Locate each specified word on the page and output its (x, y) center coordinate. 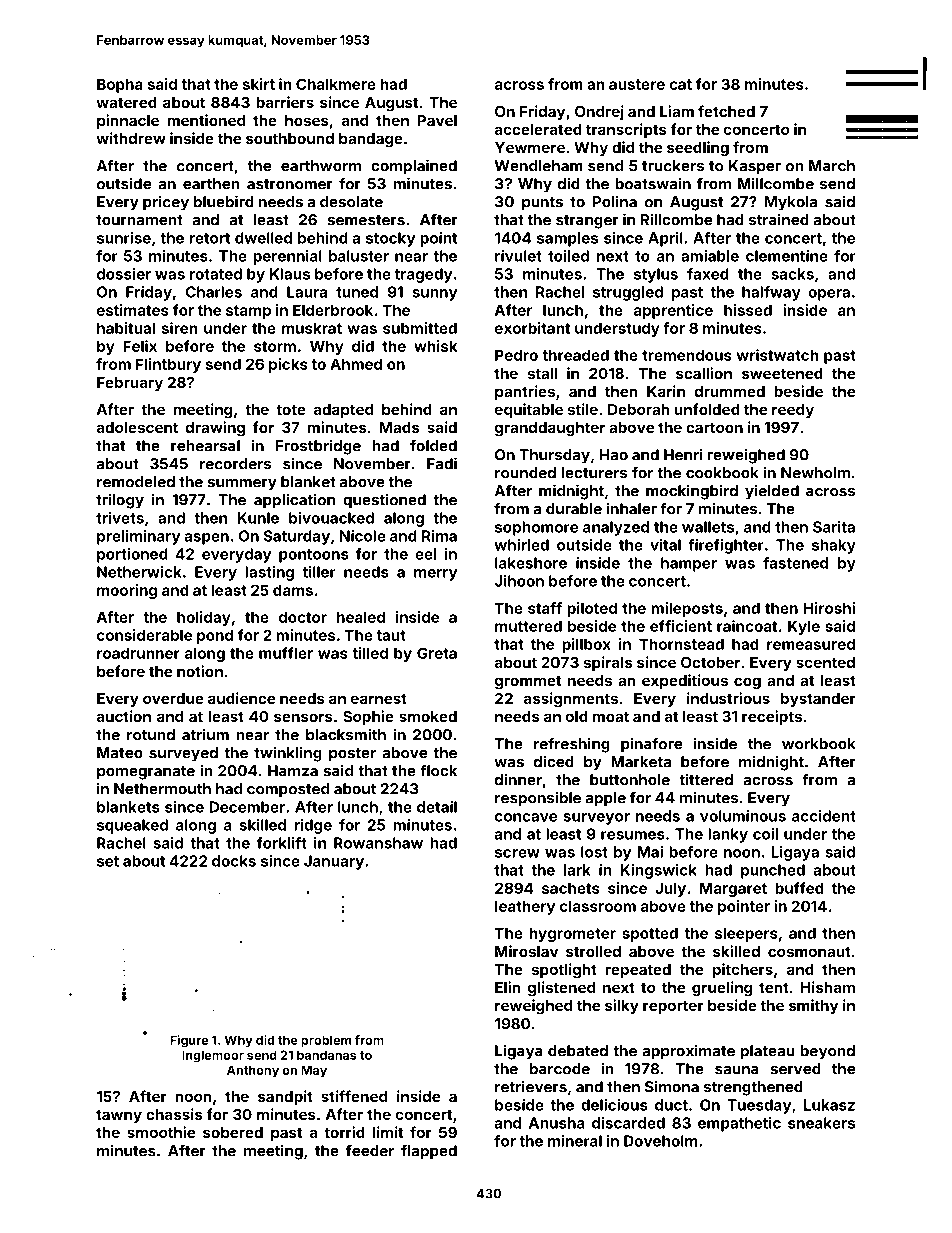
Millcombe (776, 183)
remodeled (136, 482)
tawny (119, 1116)
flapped (429, 1152)
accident (824, 816)
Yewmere (530, 147)
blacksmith (346, 734)
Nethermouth (162, 789)
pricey (166, 203)
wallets (708, 527)
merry (435, 575)
